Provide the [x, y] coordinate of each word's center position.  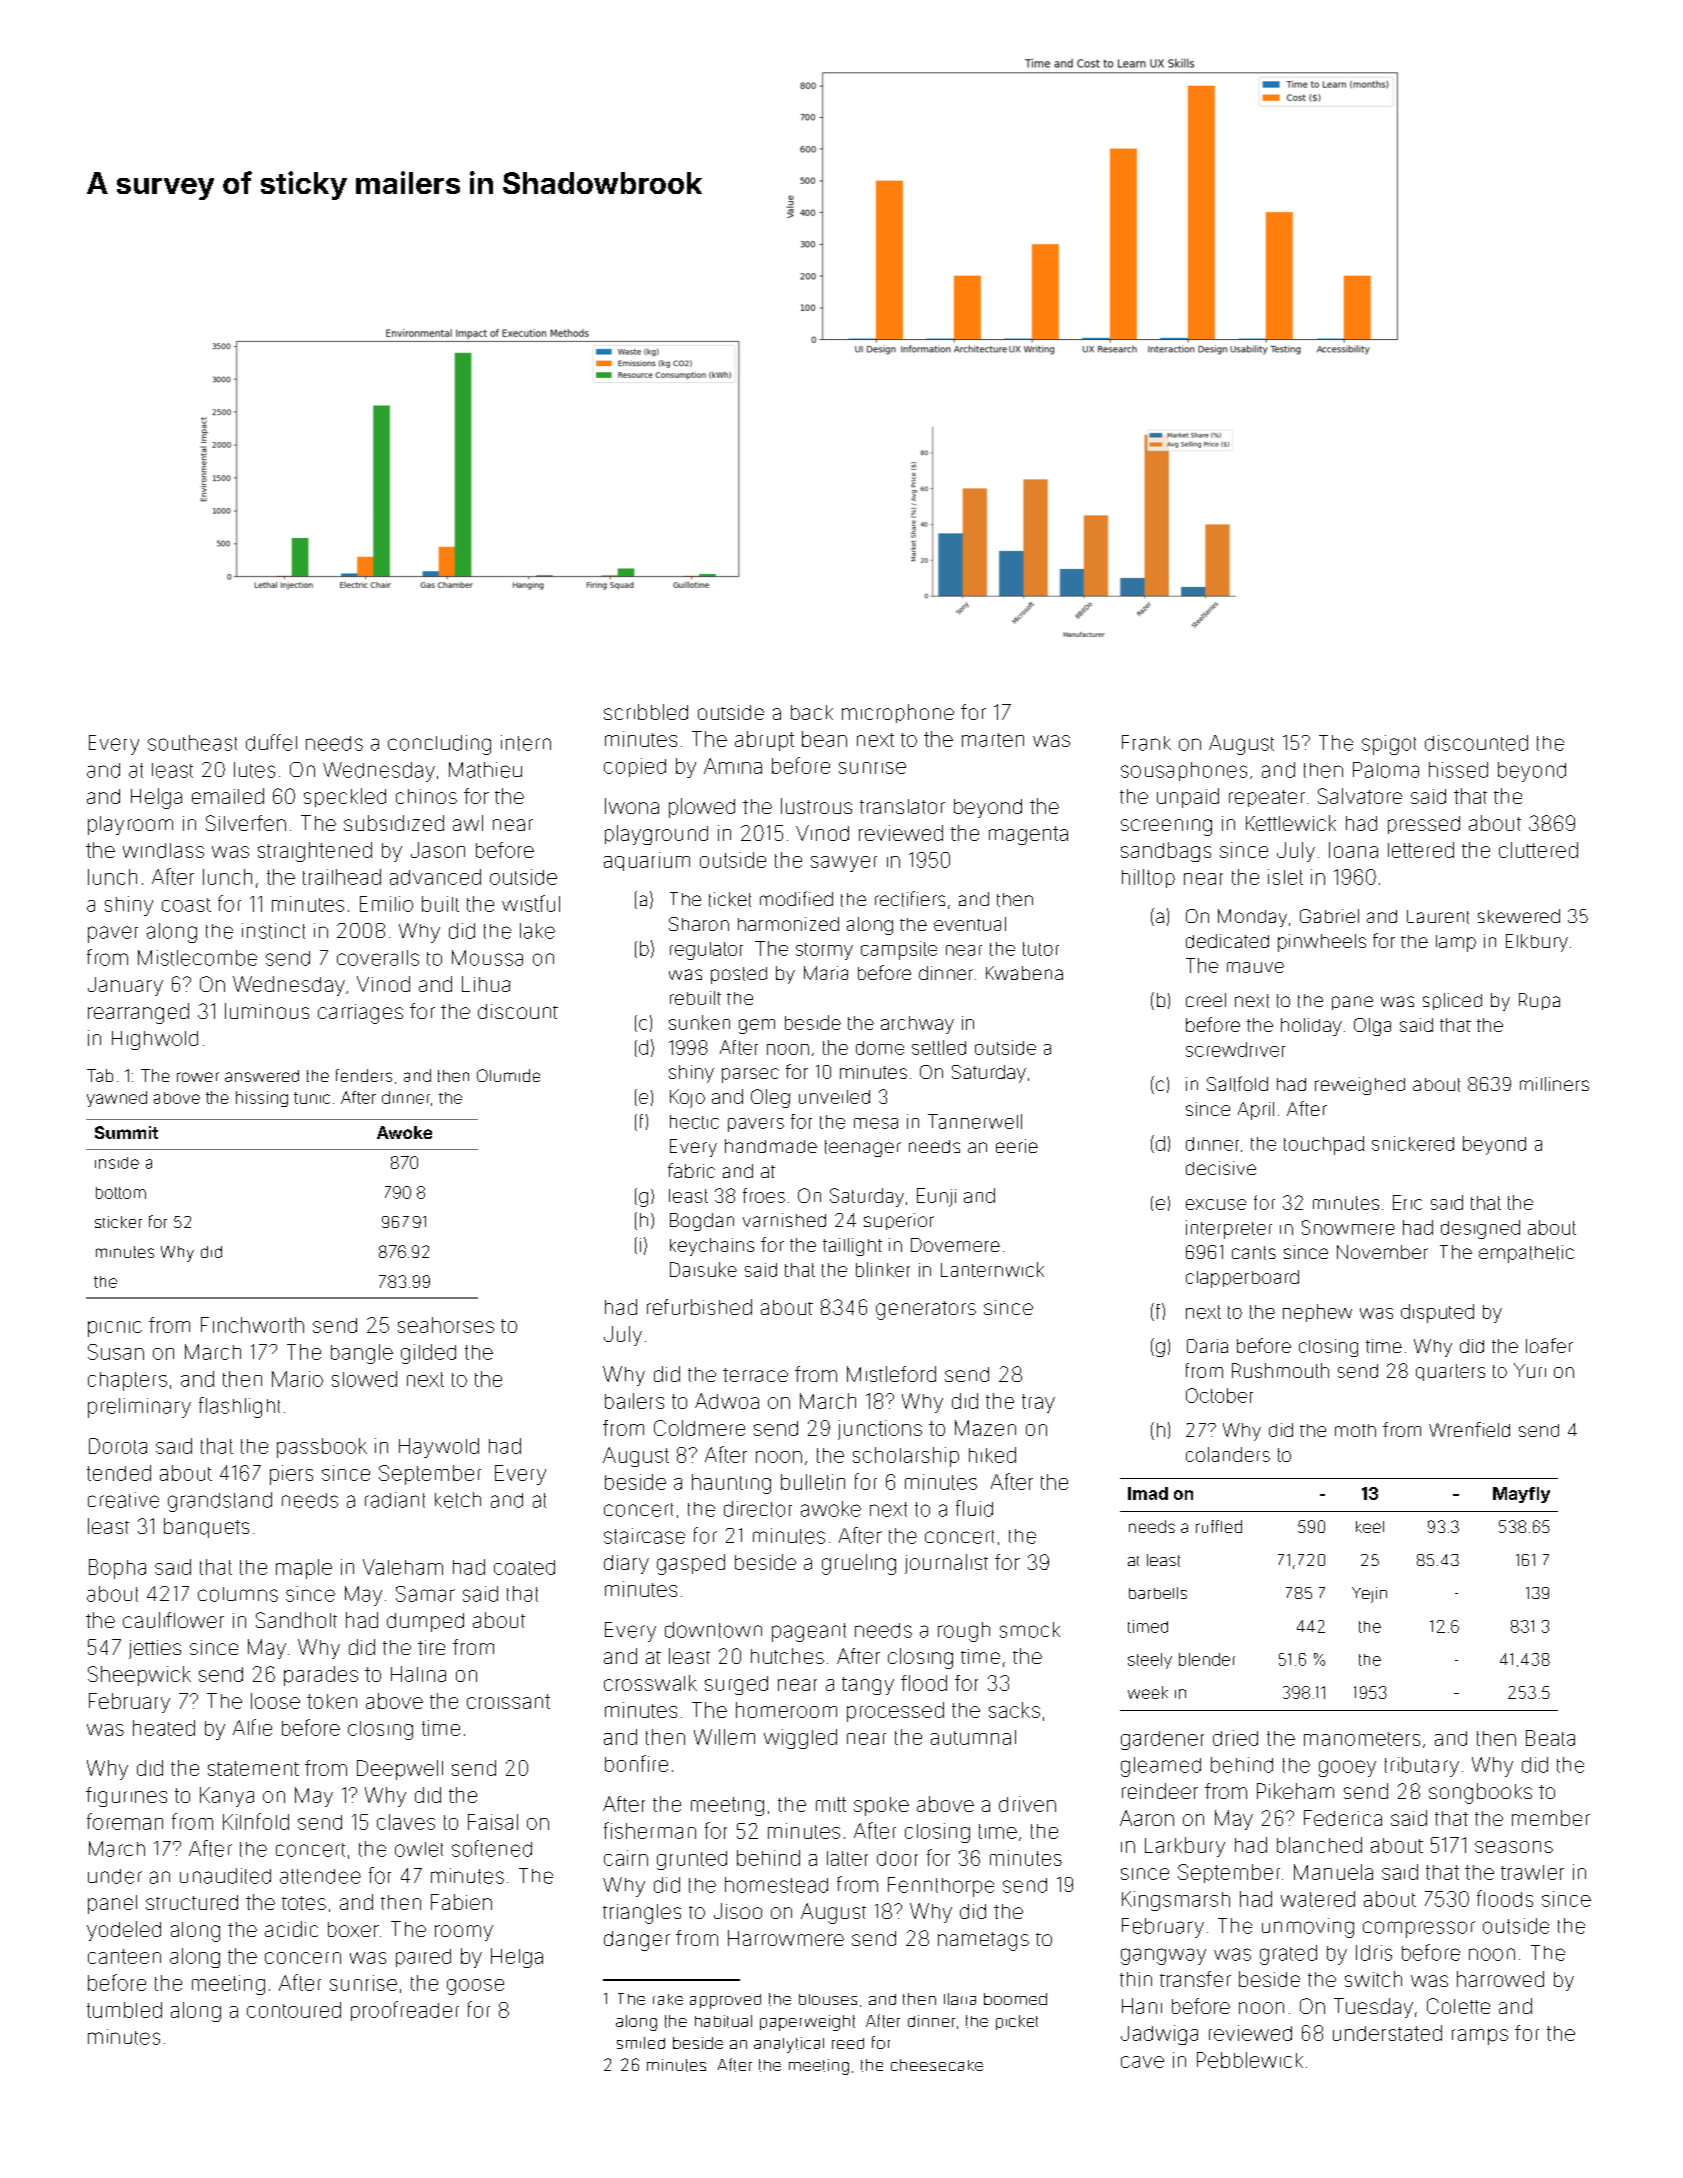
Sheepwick [139, 1676]
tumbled [124, 2010]
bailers [634, 1401]
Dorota [118, 1446]
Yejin [1369, 1595]
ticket [730, 899]
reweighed [1360, 1086]
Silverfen [246, 823]
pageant [809, 1632]
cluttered [1538, 850]
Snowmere [1348, 1227]
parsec [750, 1075]
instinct [273, 931]
